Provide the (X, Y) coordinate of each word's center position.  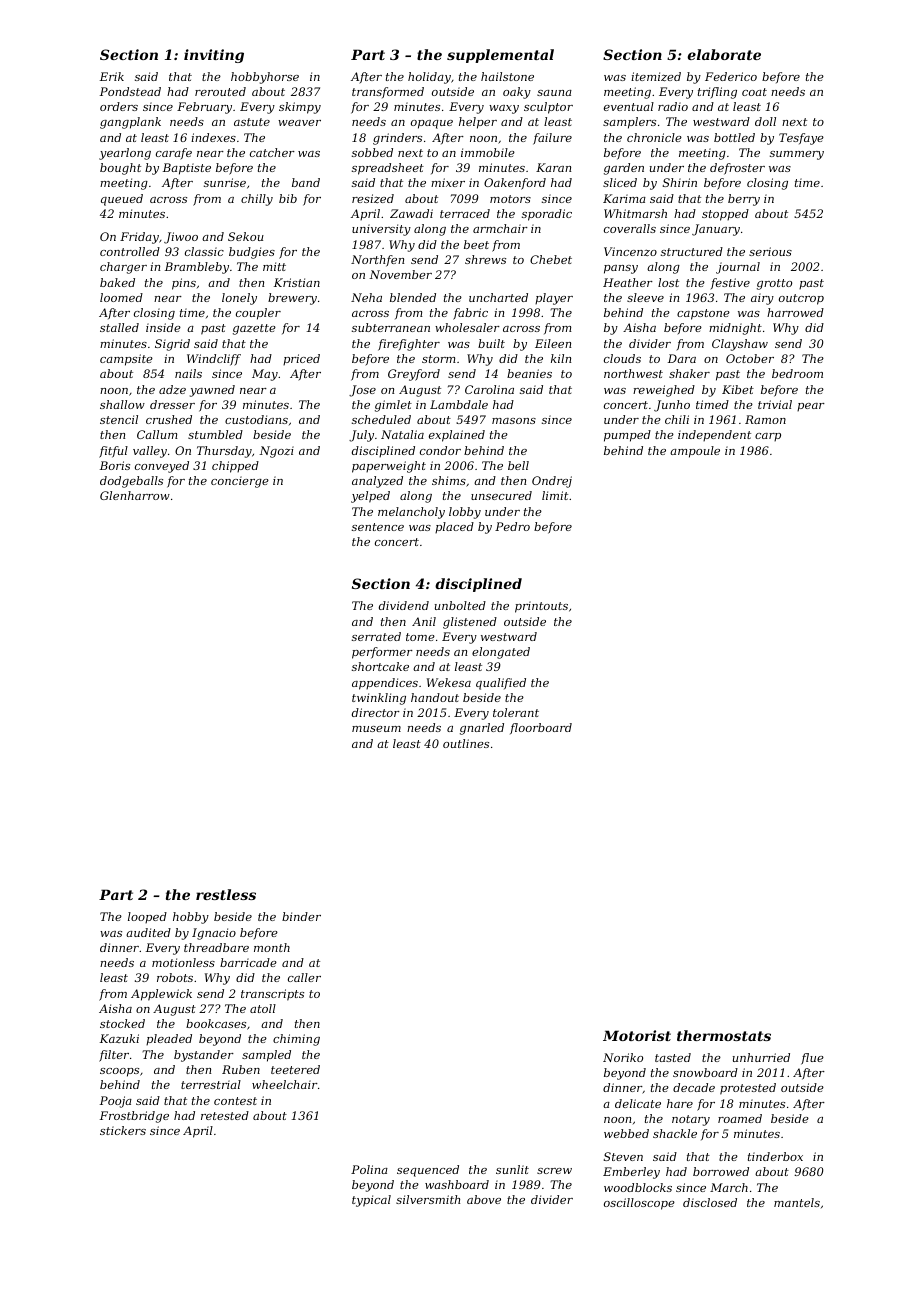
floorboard (541, 728)
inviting (214, 56)
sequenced (428, 1171)
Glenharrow (135, 495)
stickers (123, 1130)
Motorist (637, 1035)
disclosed (710, 1202)
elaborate (724, 54)
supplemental (500, 56)
